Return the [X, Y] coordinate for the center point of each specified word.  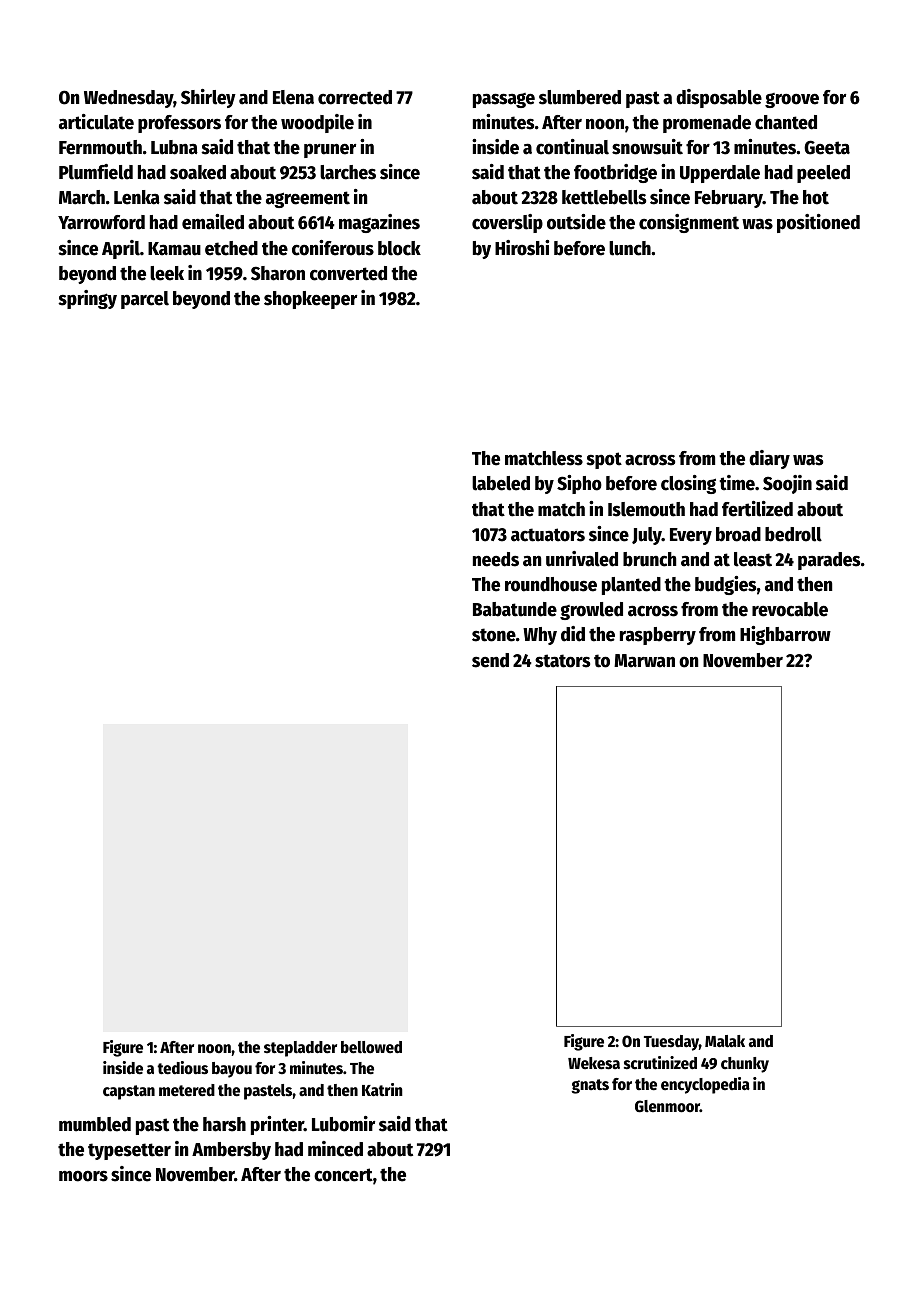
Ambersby [231, 1151]
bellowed [371, 1047]
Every [691, 536]
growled [591, 611]
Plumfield [96, 172]
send [490, 660]
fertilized [757, 509]
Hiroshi [522, 248]
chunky [745, 1065]
